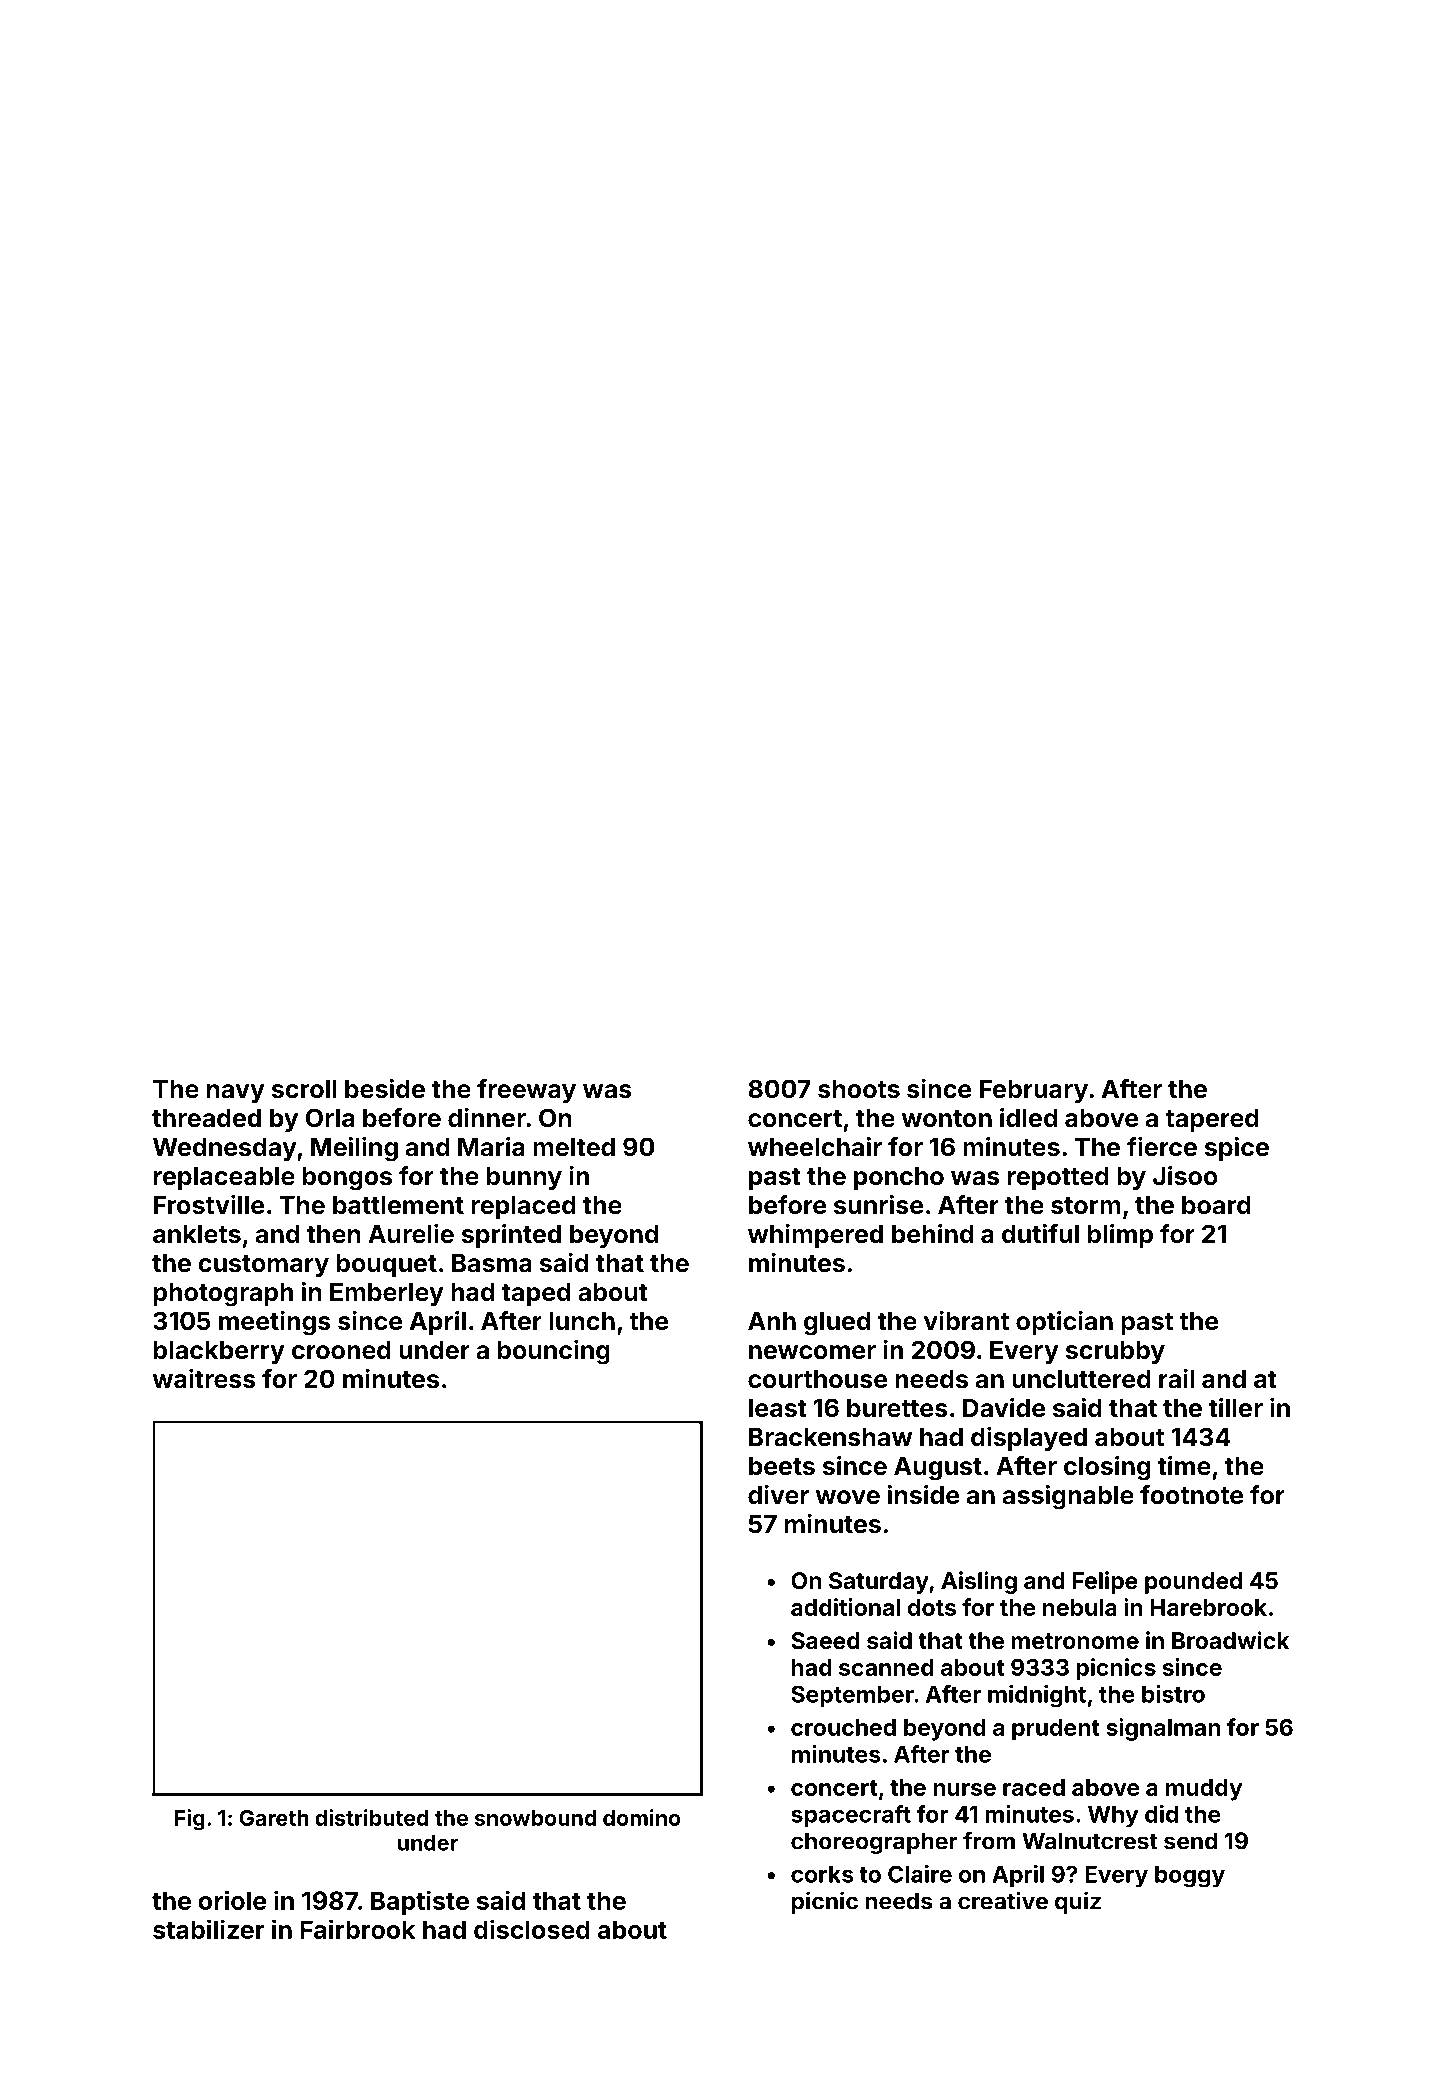 This image has height=2100, width=1450. Describe the element at coordinates (554, 1352) in the image. I see `bouncing` at that location.
